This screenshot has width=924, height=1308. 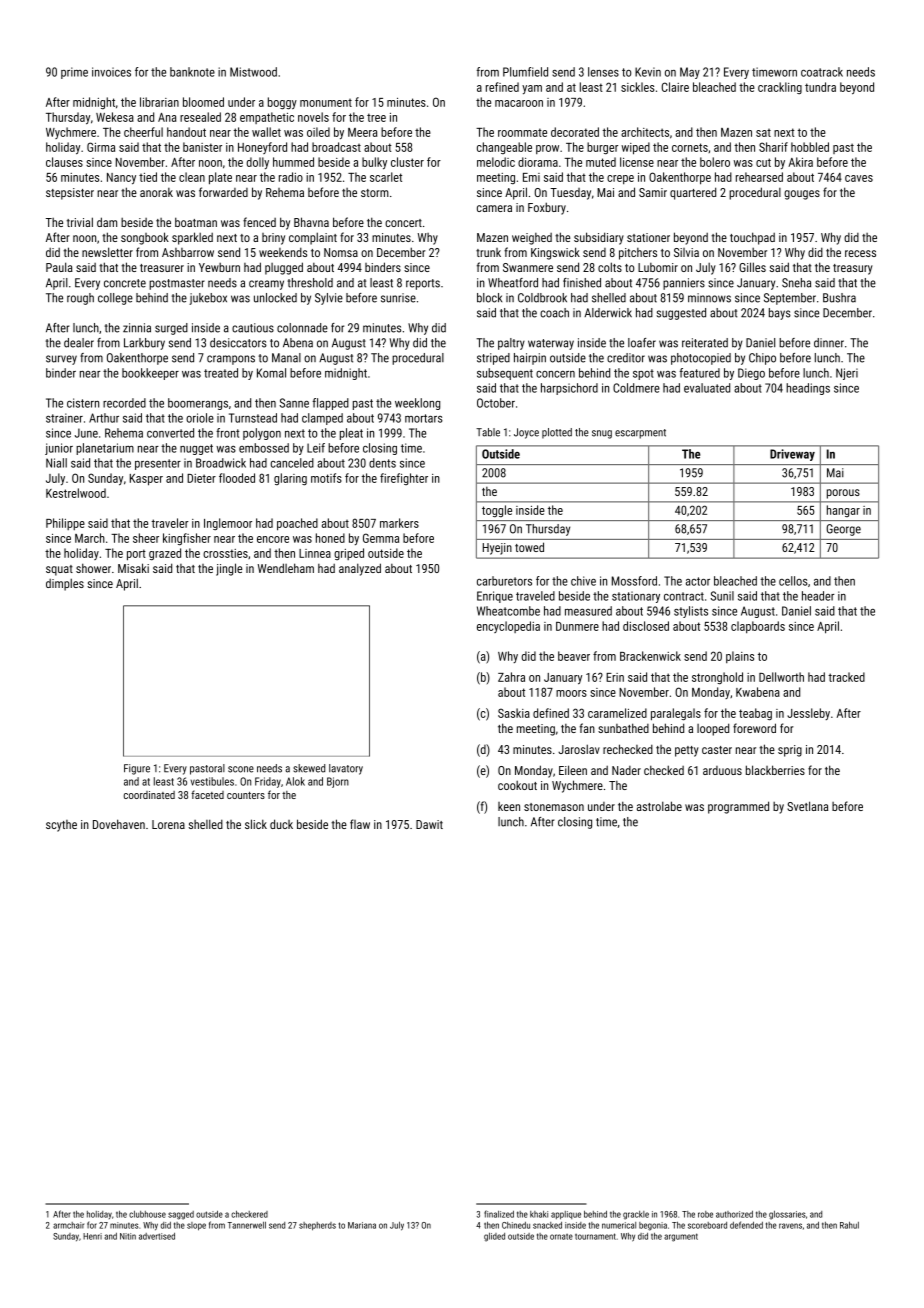 What do you see at coordinates (859, 178) in the screenshot?
I see `caves` at bounding box center [859, 178].
